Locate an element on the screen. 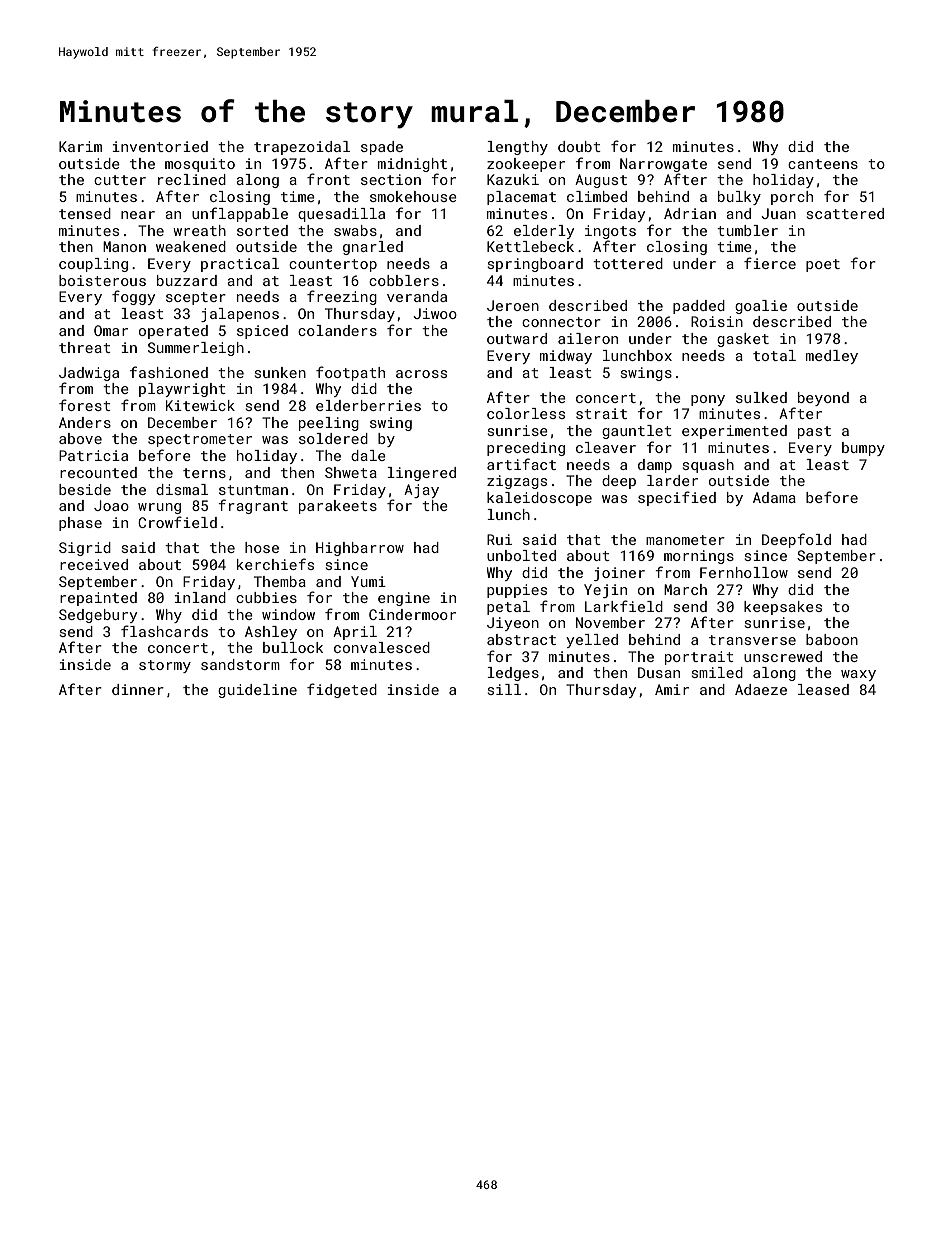 Image resolution: width=952 pixels, height=1233 pixels. tensed is located at coordinates (85, 213).
